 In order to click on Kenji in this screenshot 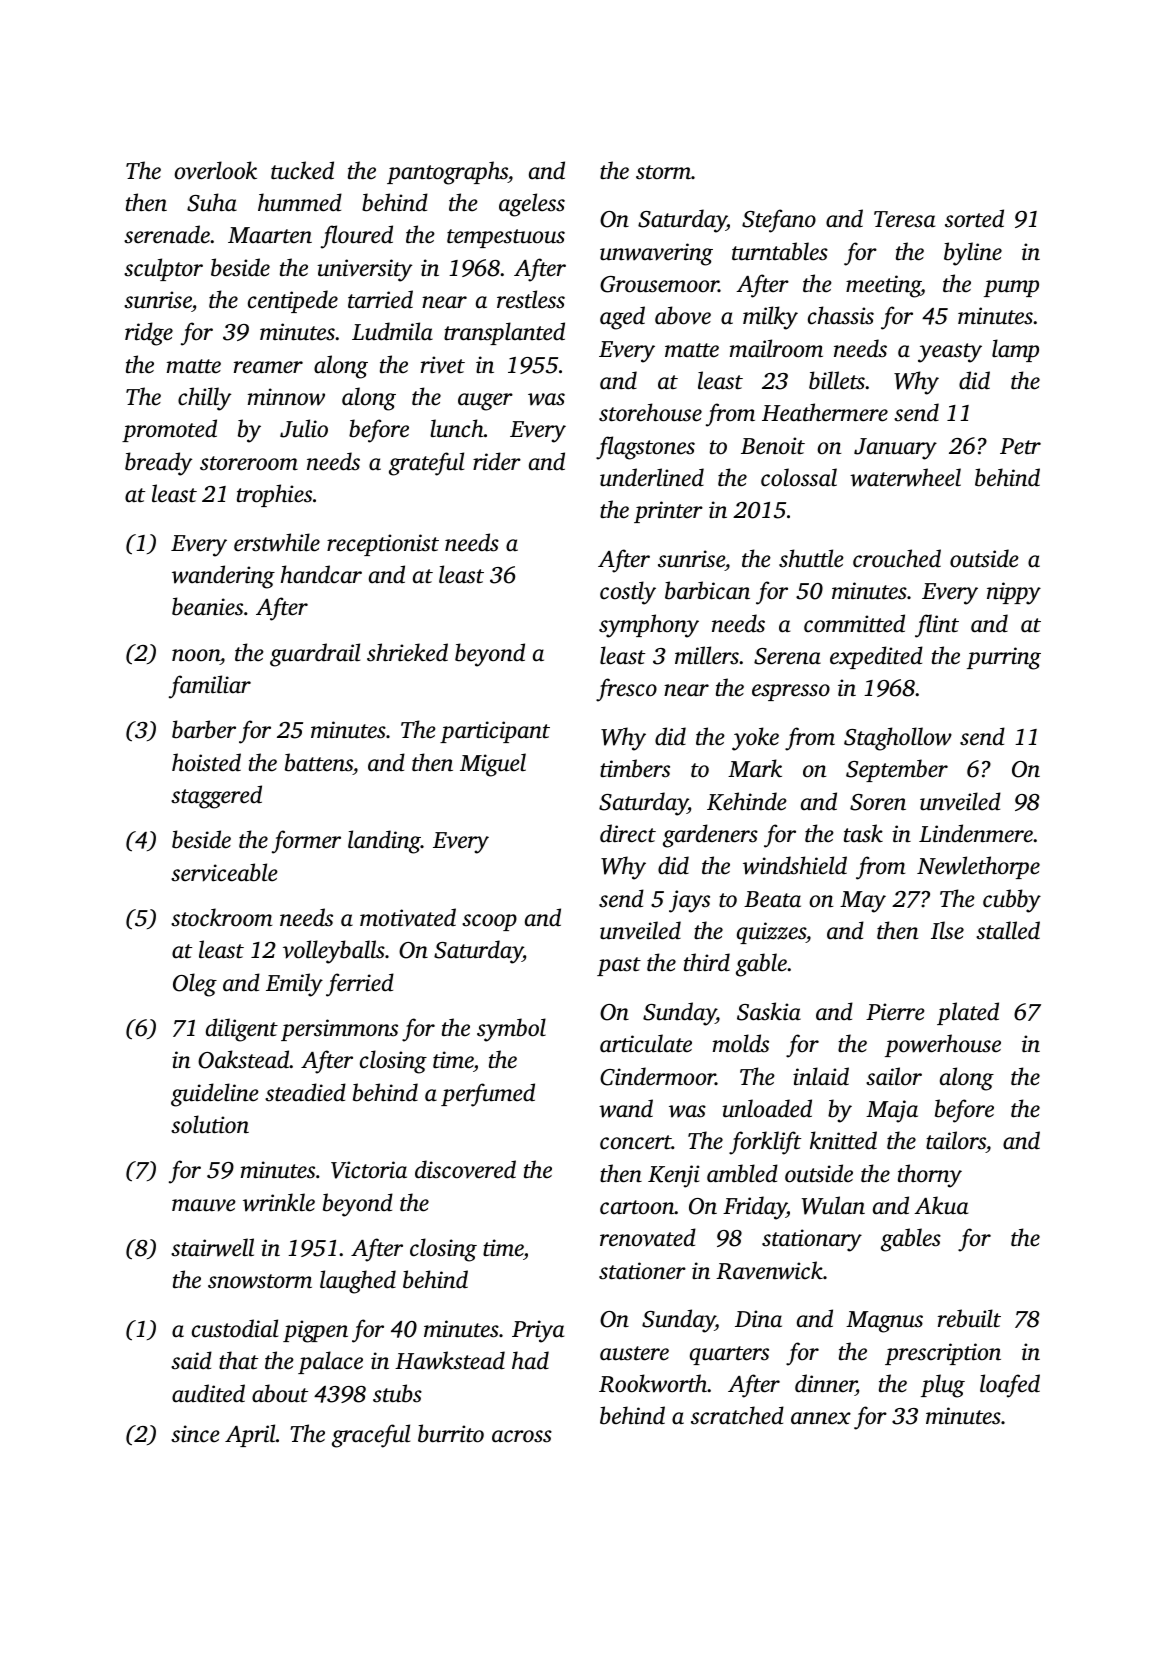, I will do `click(674, 1176)`.
